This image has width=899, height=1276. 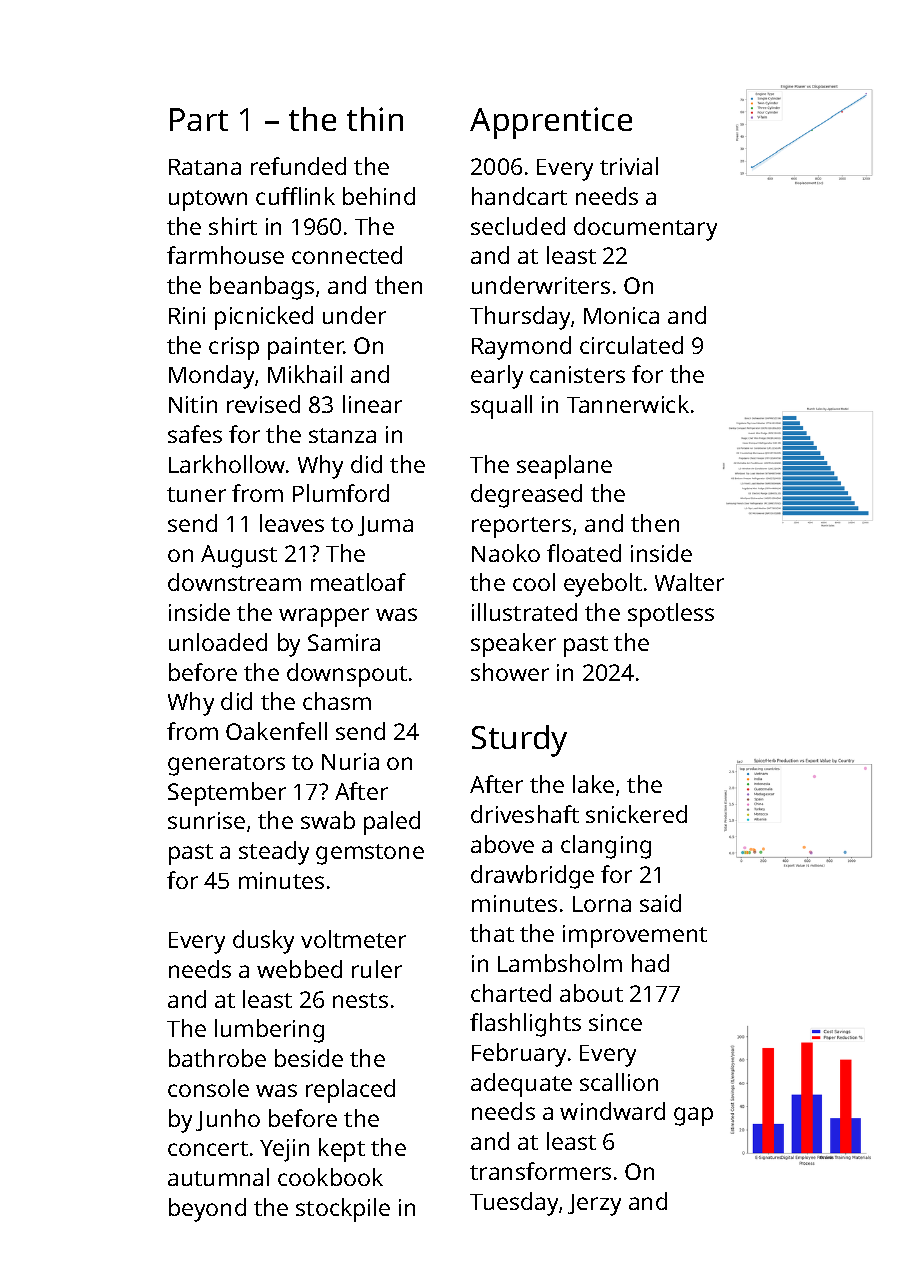 What do you see at coordinates (350, 1091) in the image?
I see `replaced` at bounding box center [350, 1091].
